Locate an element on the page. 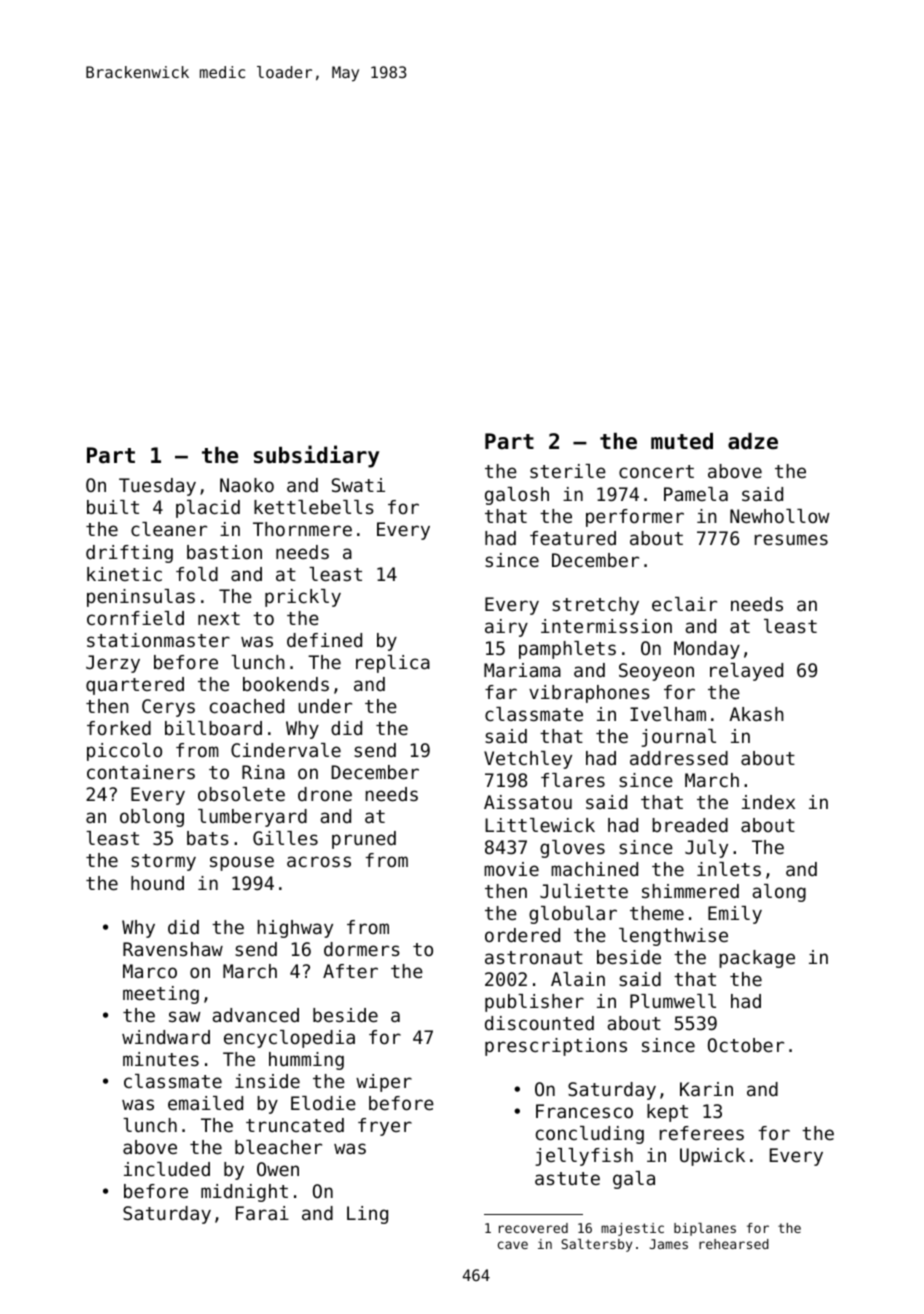 The width and height of the image is (924, 1314). Vetchley is located at coordinates (528, 760).
